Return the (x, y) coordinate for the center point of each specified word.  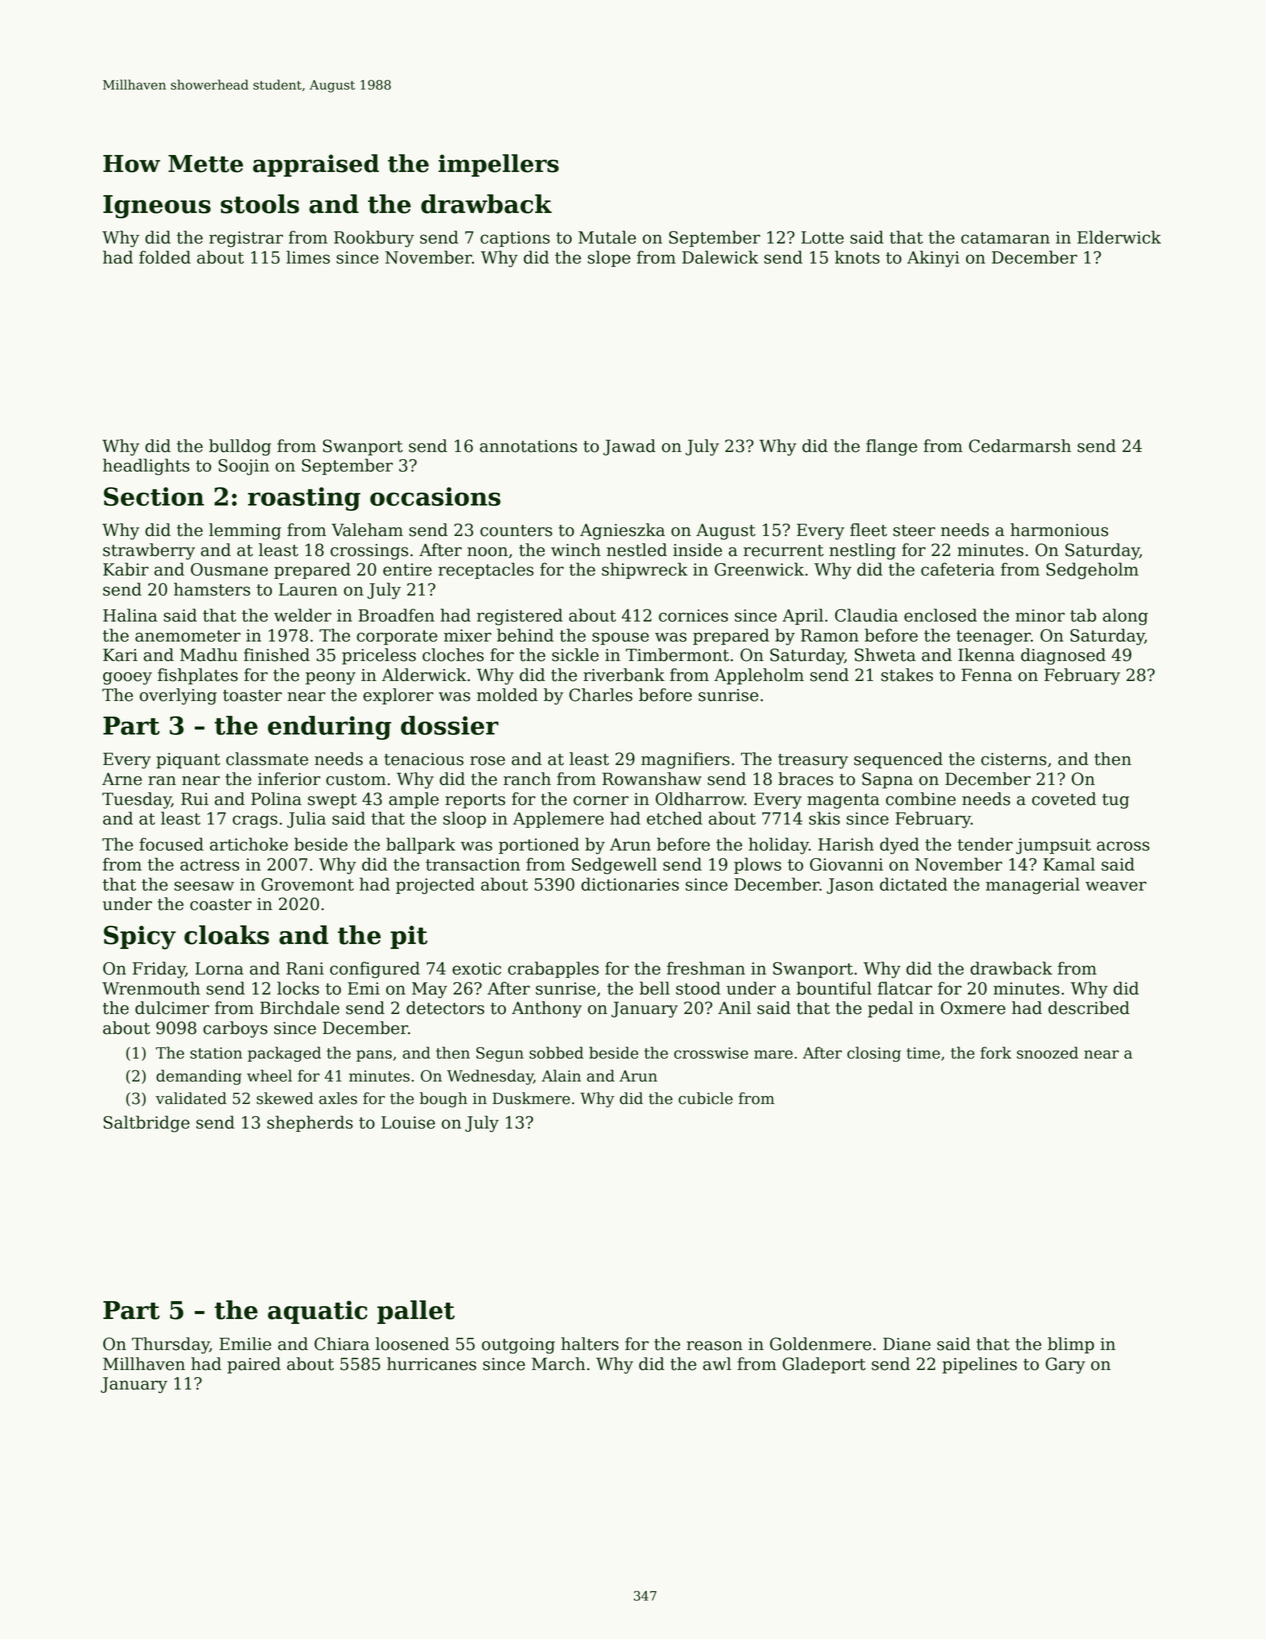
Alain (561, 1075)
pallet (416, 1312)
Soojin (243, 467)
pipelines (979, 1365)
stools (260, 204)
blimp (1071, 1345)
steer (914, 531)
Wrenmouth (151, 988)
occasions (435, 496)
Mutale (607, 237)
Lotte (822, 237)
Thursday (171, 1345)
